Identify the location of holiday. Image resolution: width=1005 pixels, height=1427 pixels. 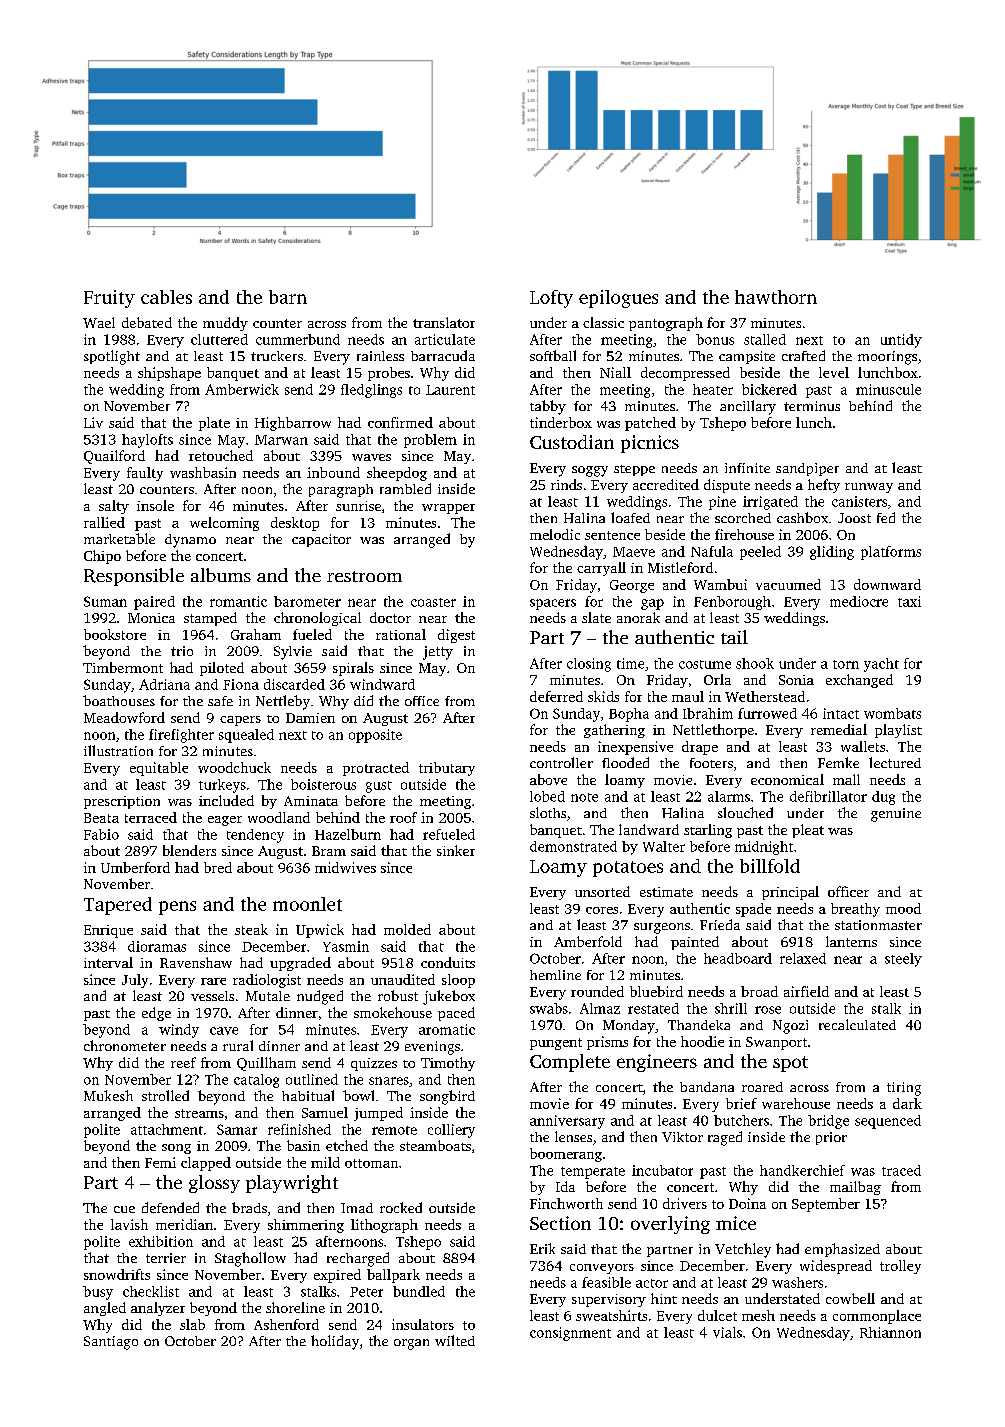
(335, 1342).
